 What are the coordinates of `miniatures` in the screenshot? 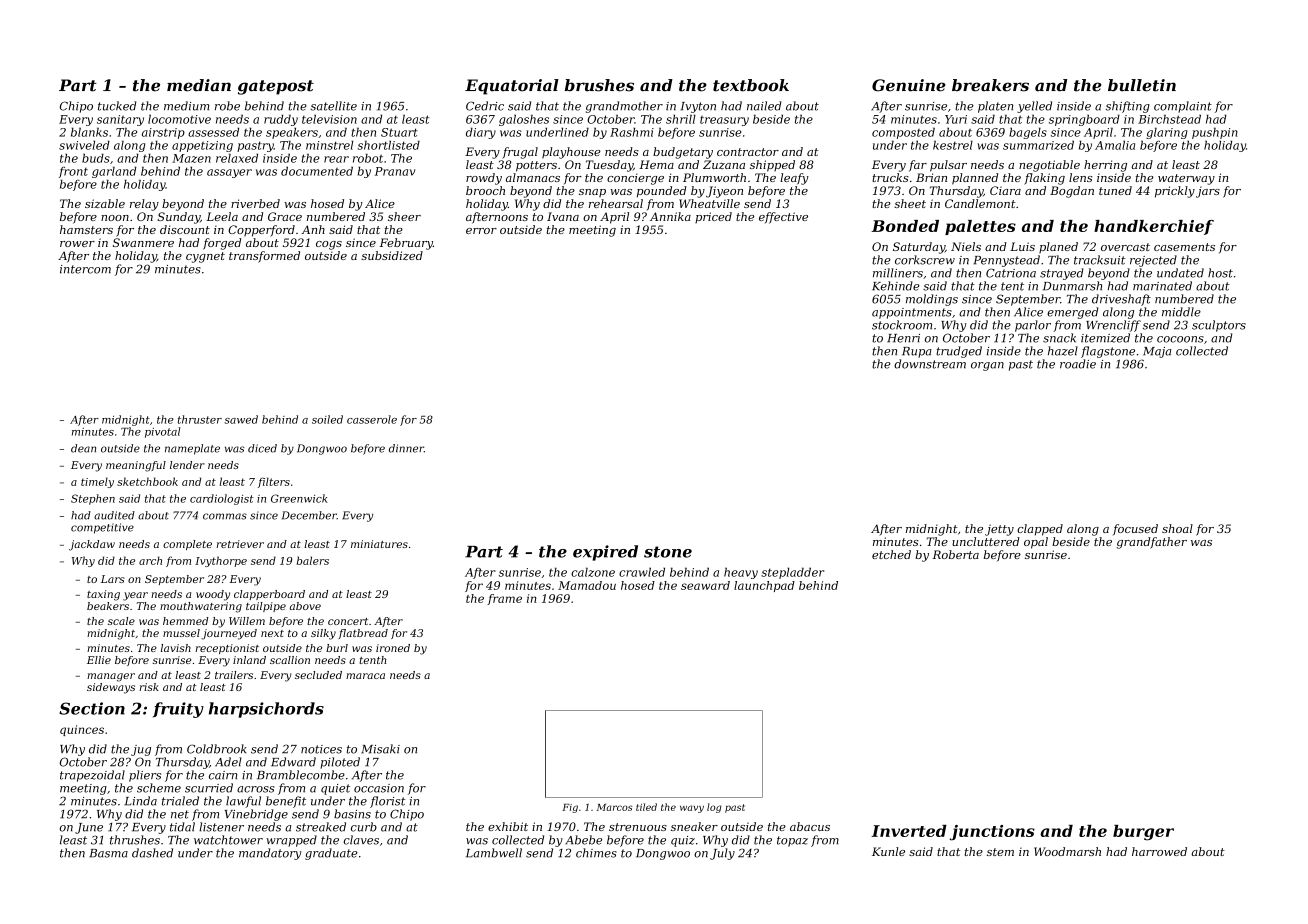 It's located at (379, 544).
